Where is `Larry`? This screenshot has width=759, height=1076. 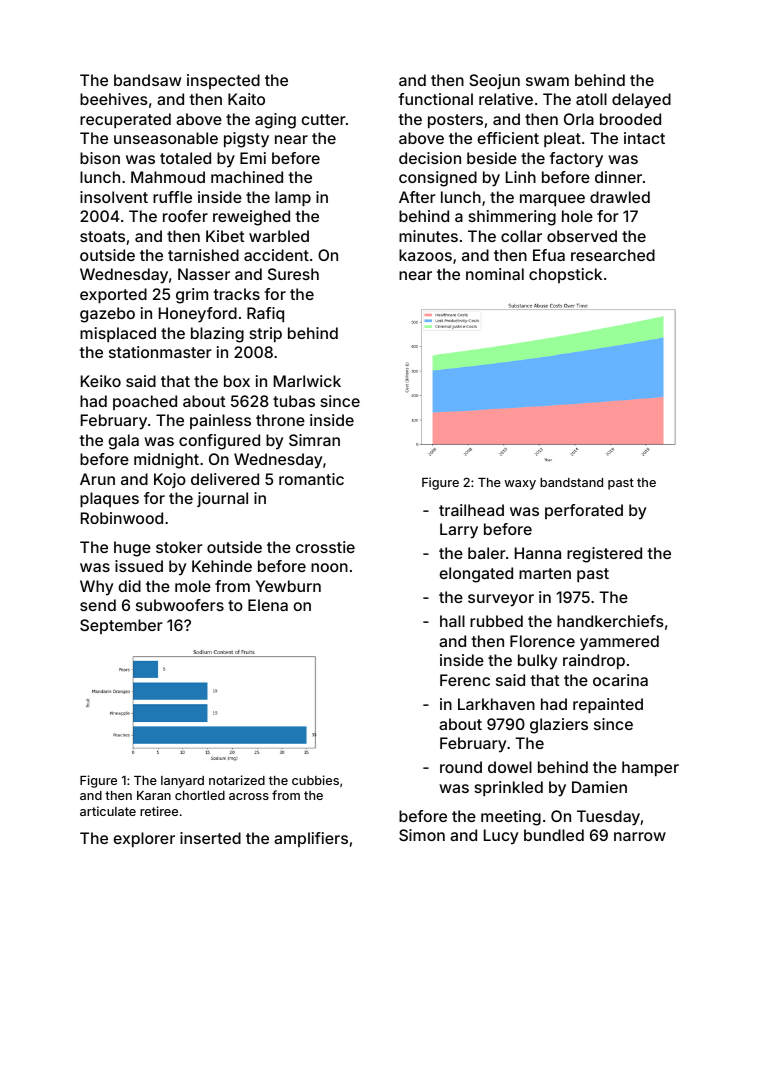 Larry is located at coordinates (459, 531).
